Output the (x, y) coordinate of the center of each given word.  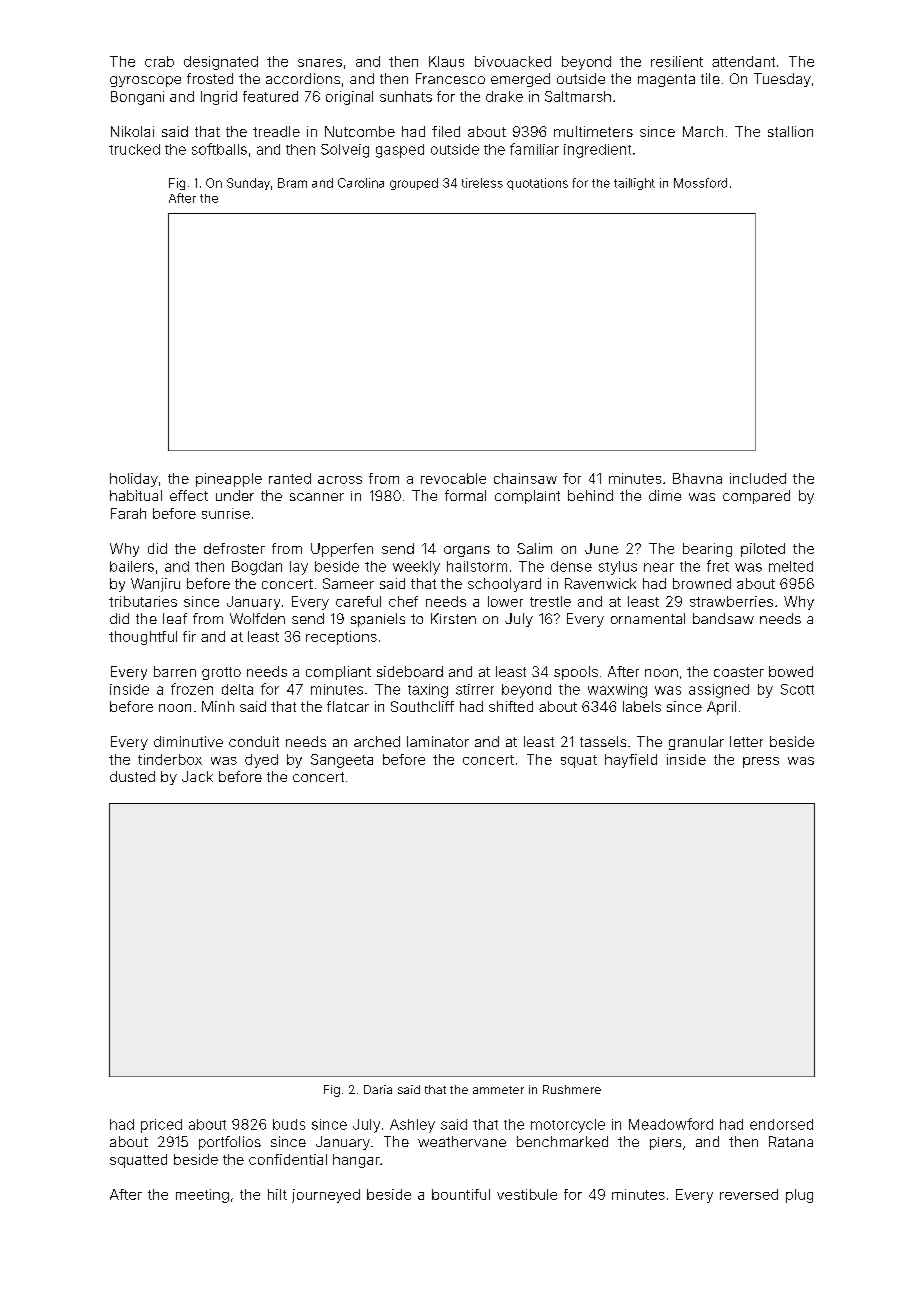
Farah (128, 513)
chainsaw (525, 478)
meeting (202, 1196)
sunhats (406, 96)
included (758, 478)
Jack (197, 776)
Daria (378, 1089)
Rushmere (572, 1089)
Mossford (700, 183)
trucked (134, 149)
